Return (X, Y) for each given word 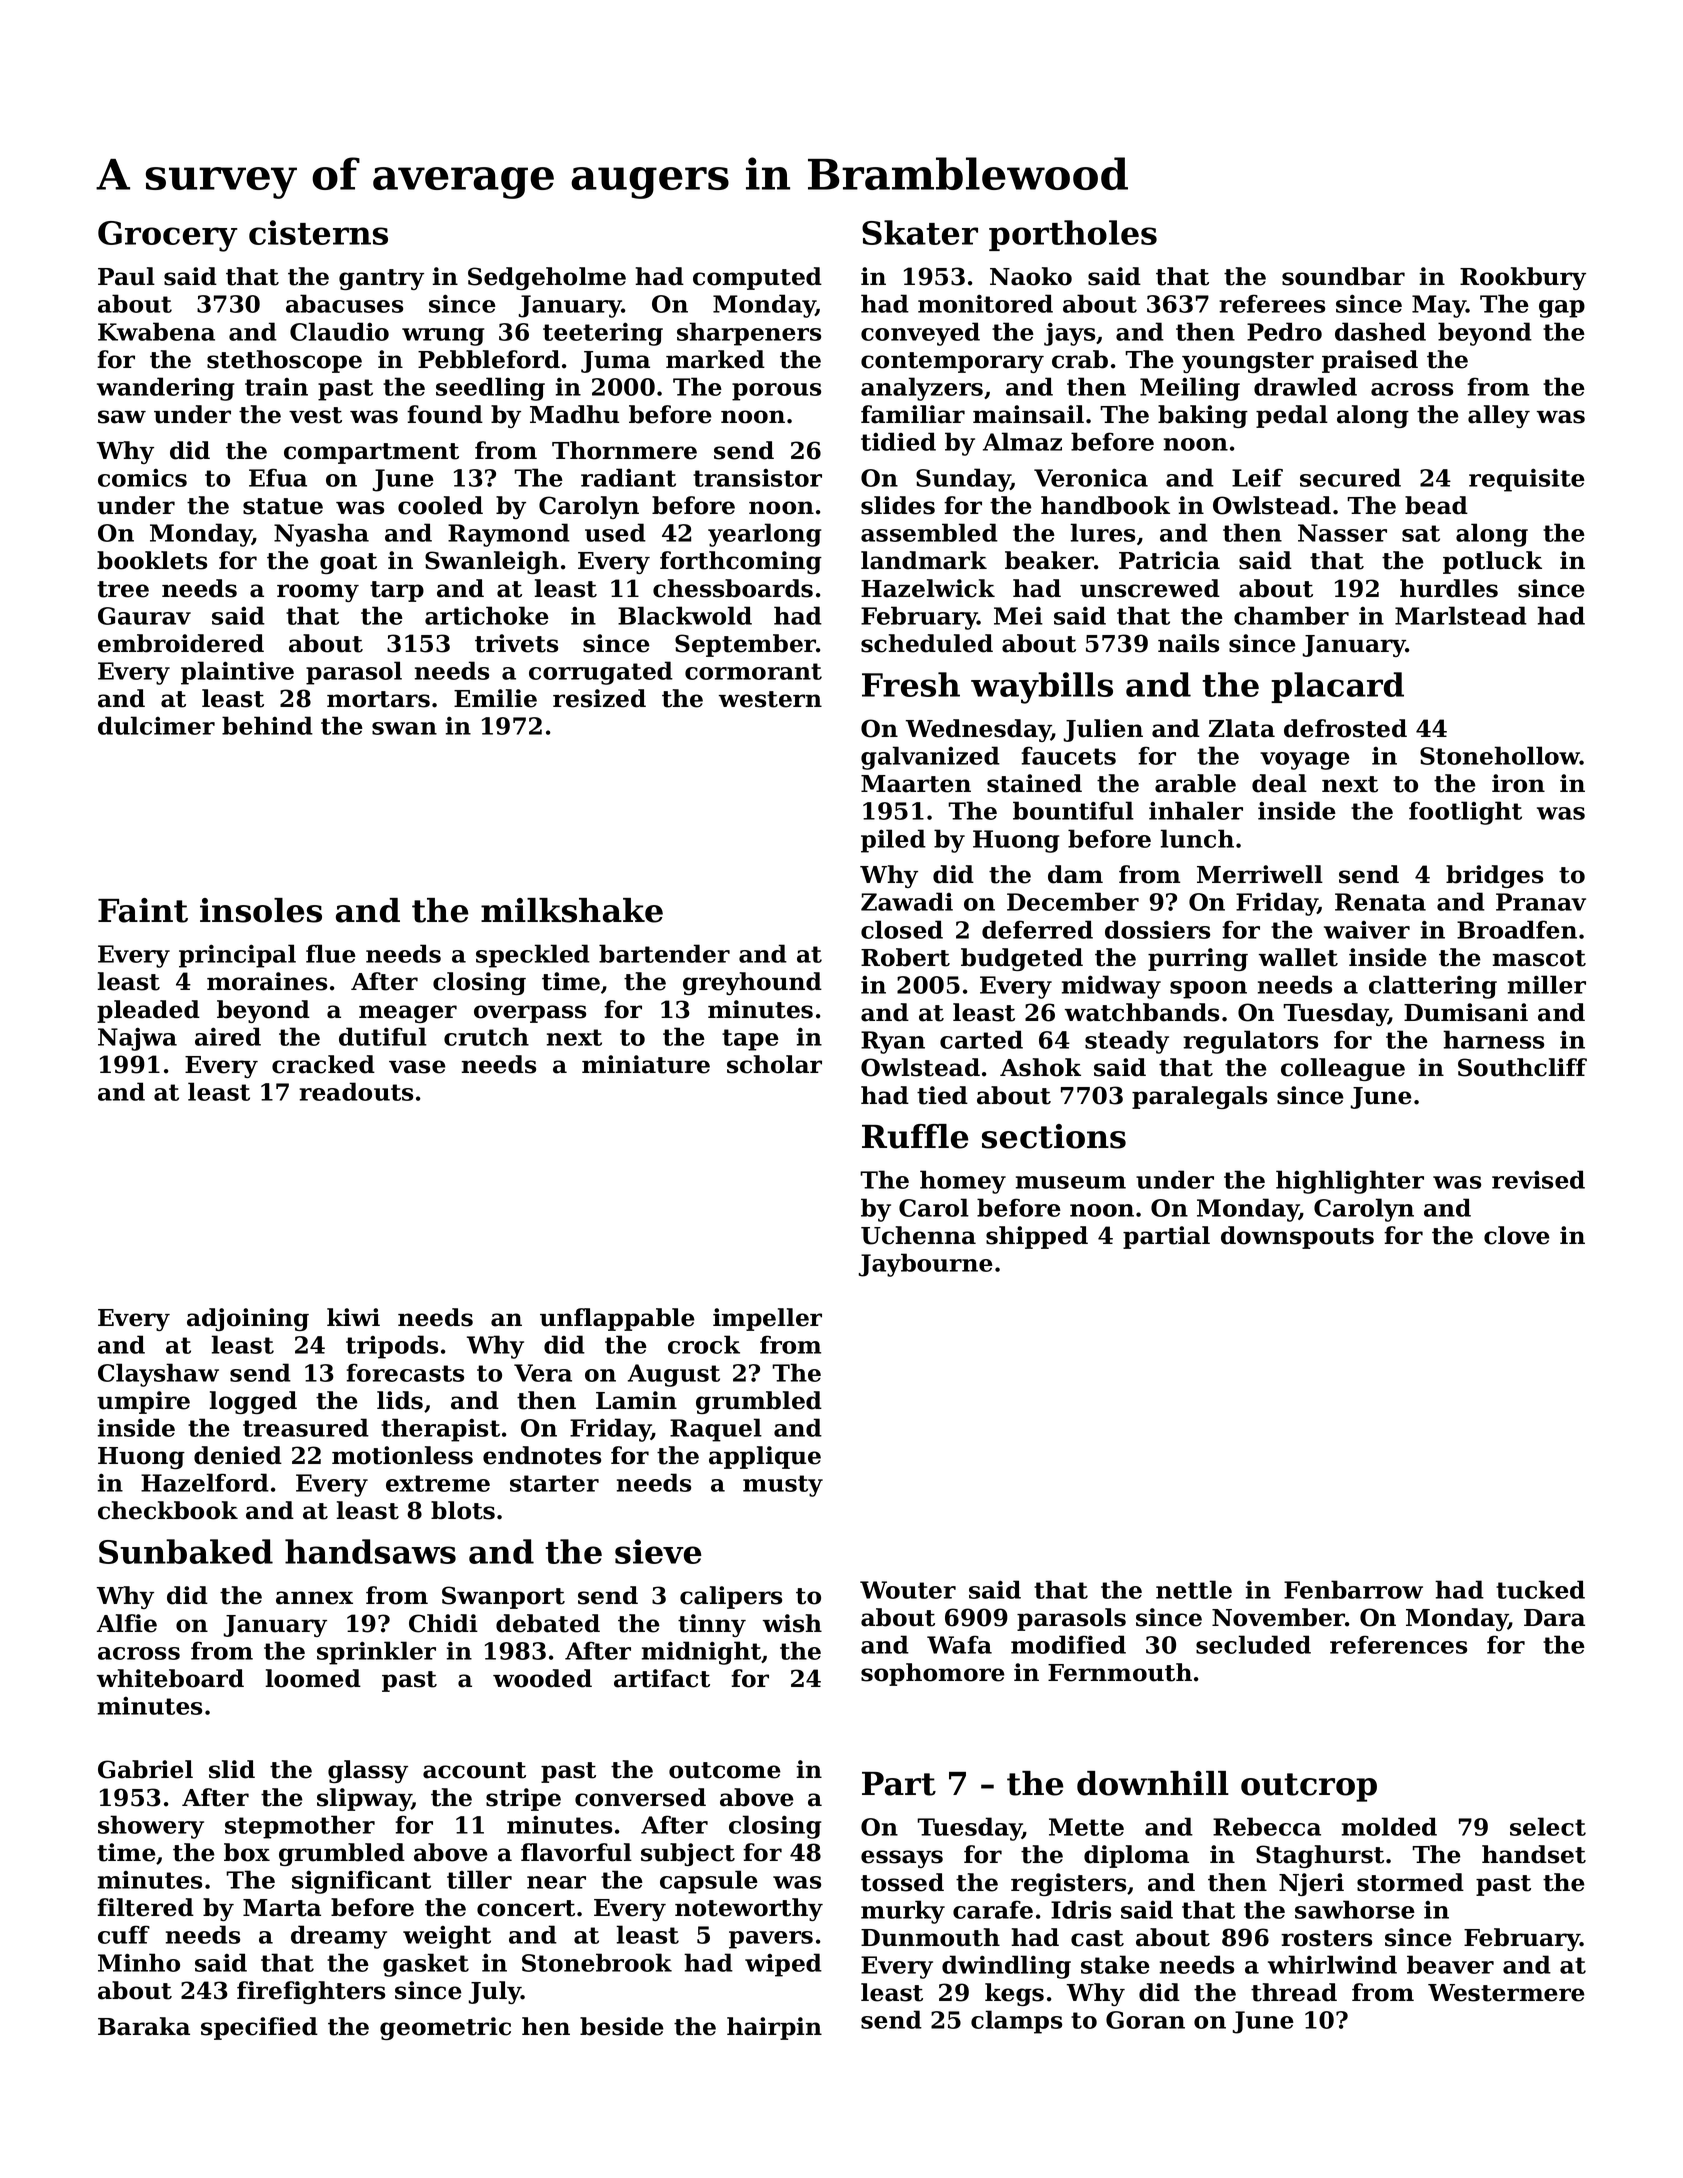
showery (151, 1827)
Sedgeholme (547, 278)
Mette (1086, 1827)
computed (757, 278)
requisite (1527, 480)
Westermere (1506, 1993)
